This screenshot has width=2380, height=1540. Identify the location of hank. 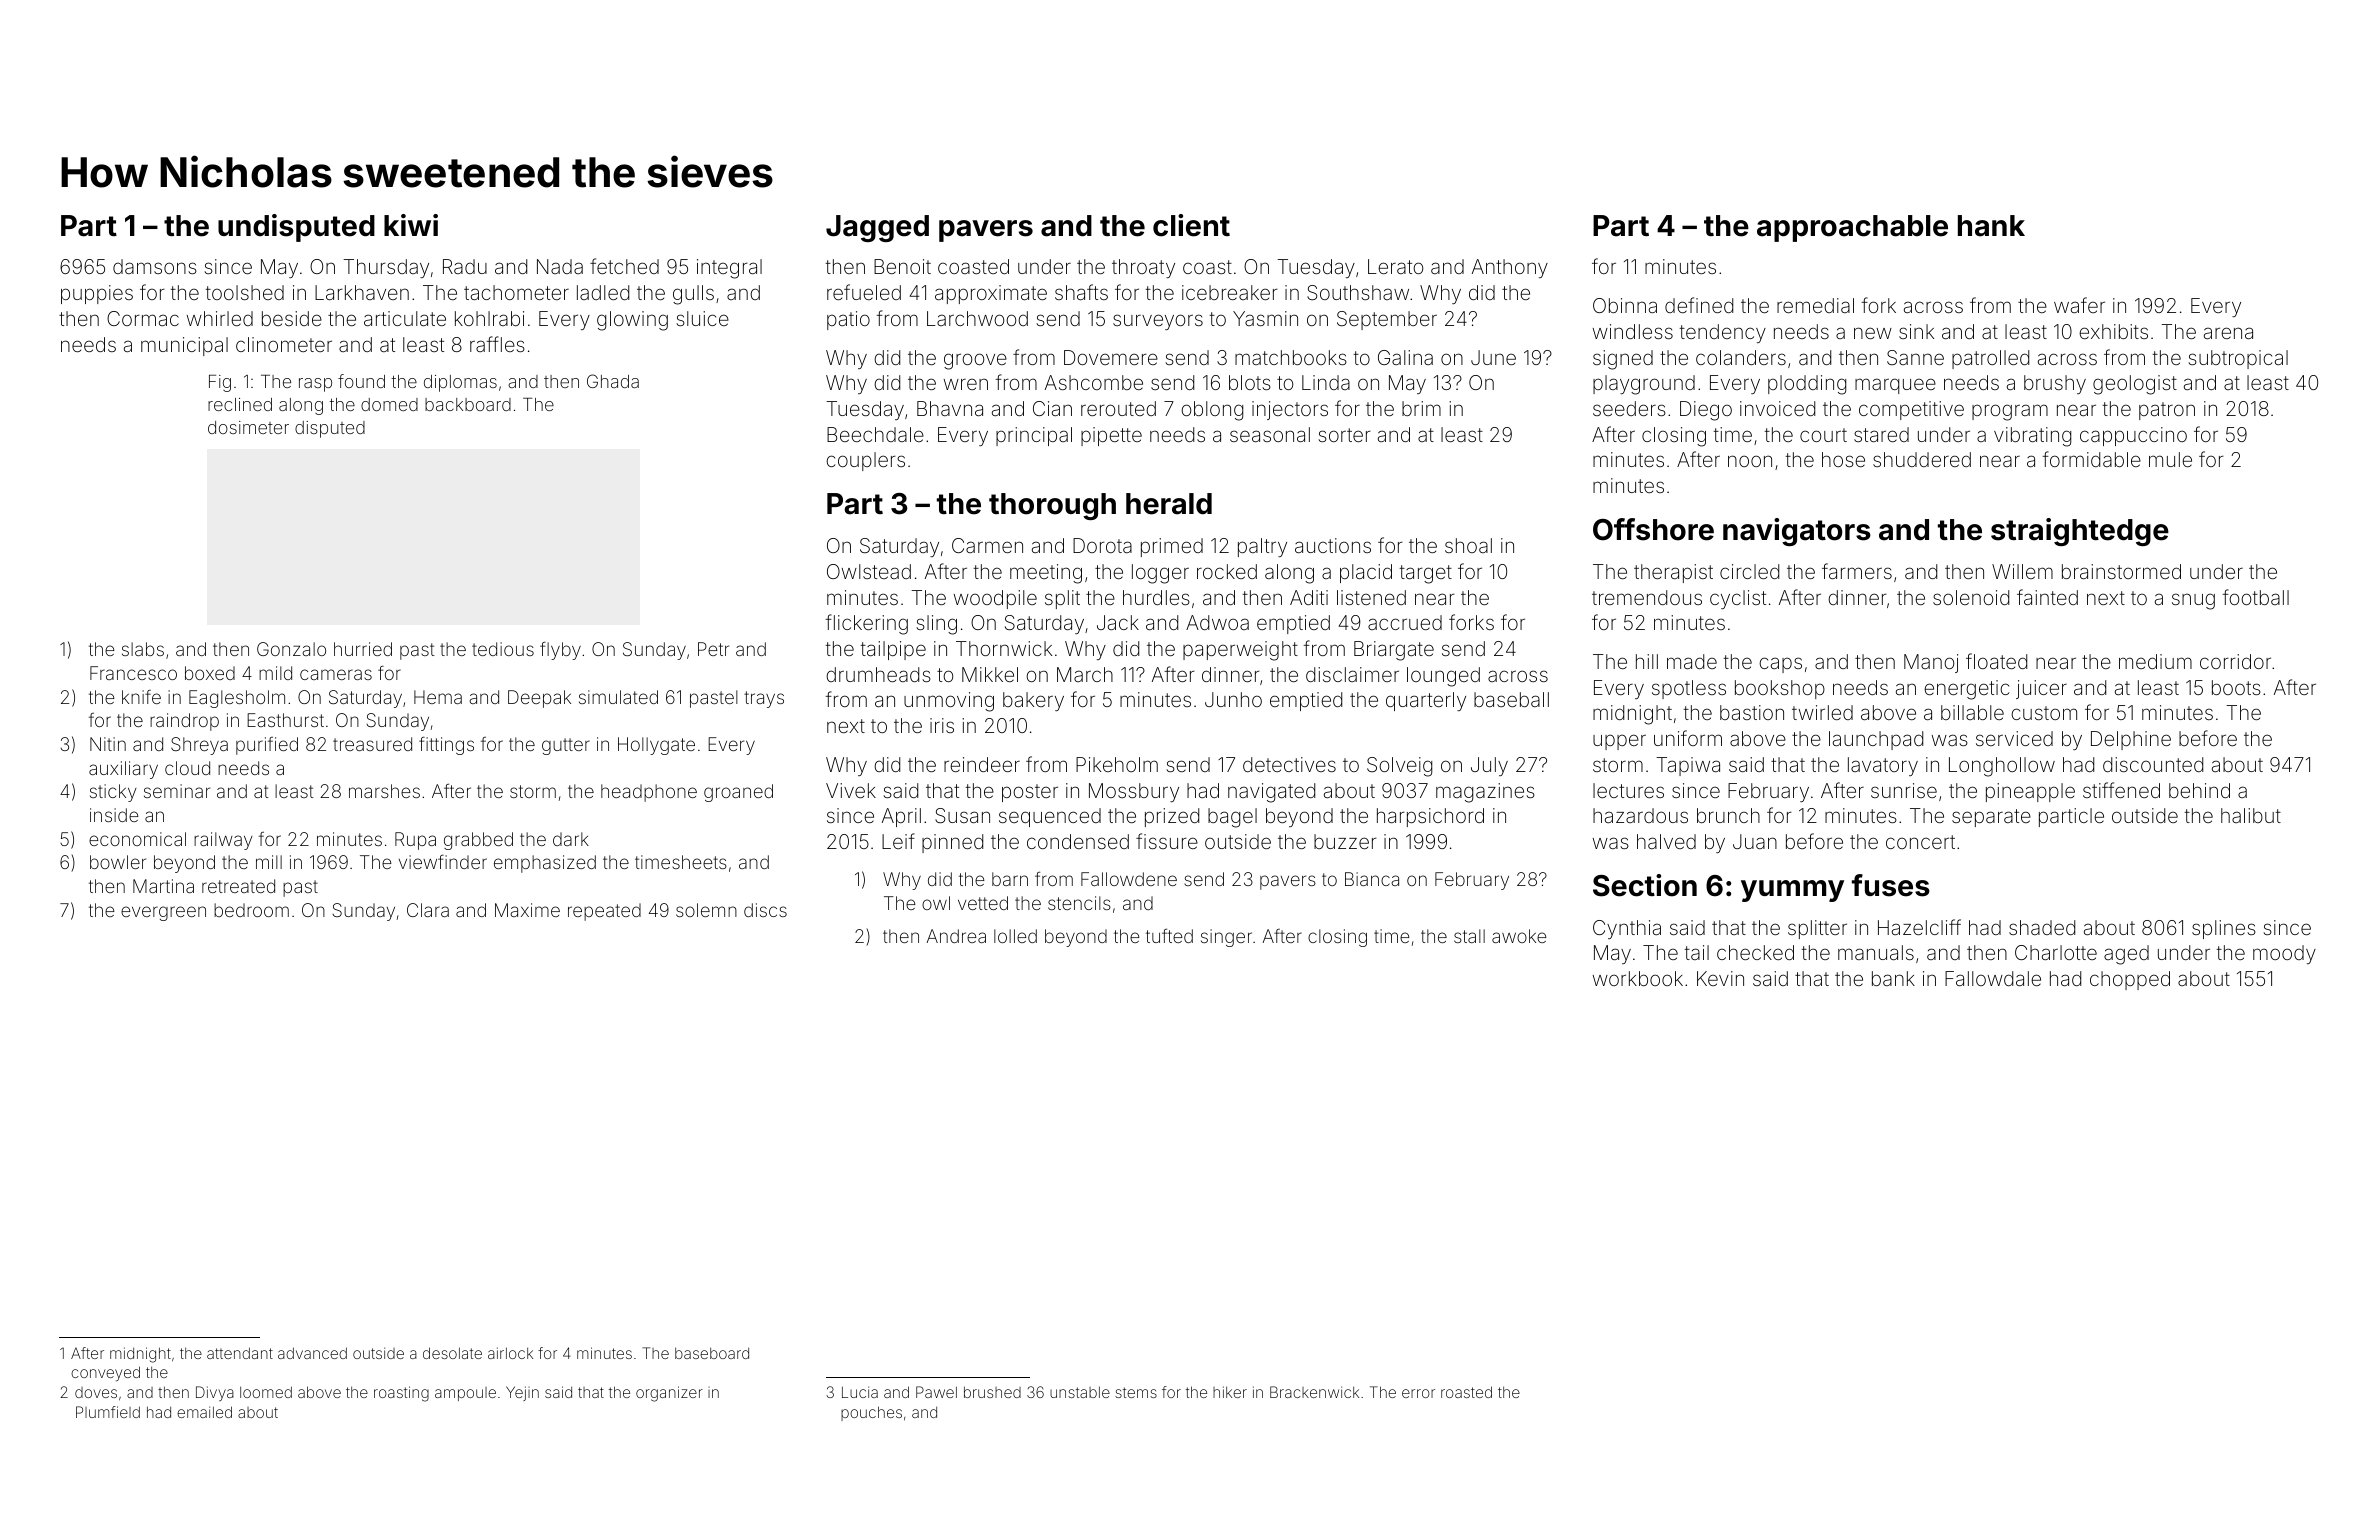
(1991, 226).
